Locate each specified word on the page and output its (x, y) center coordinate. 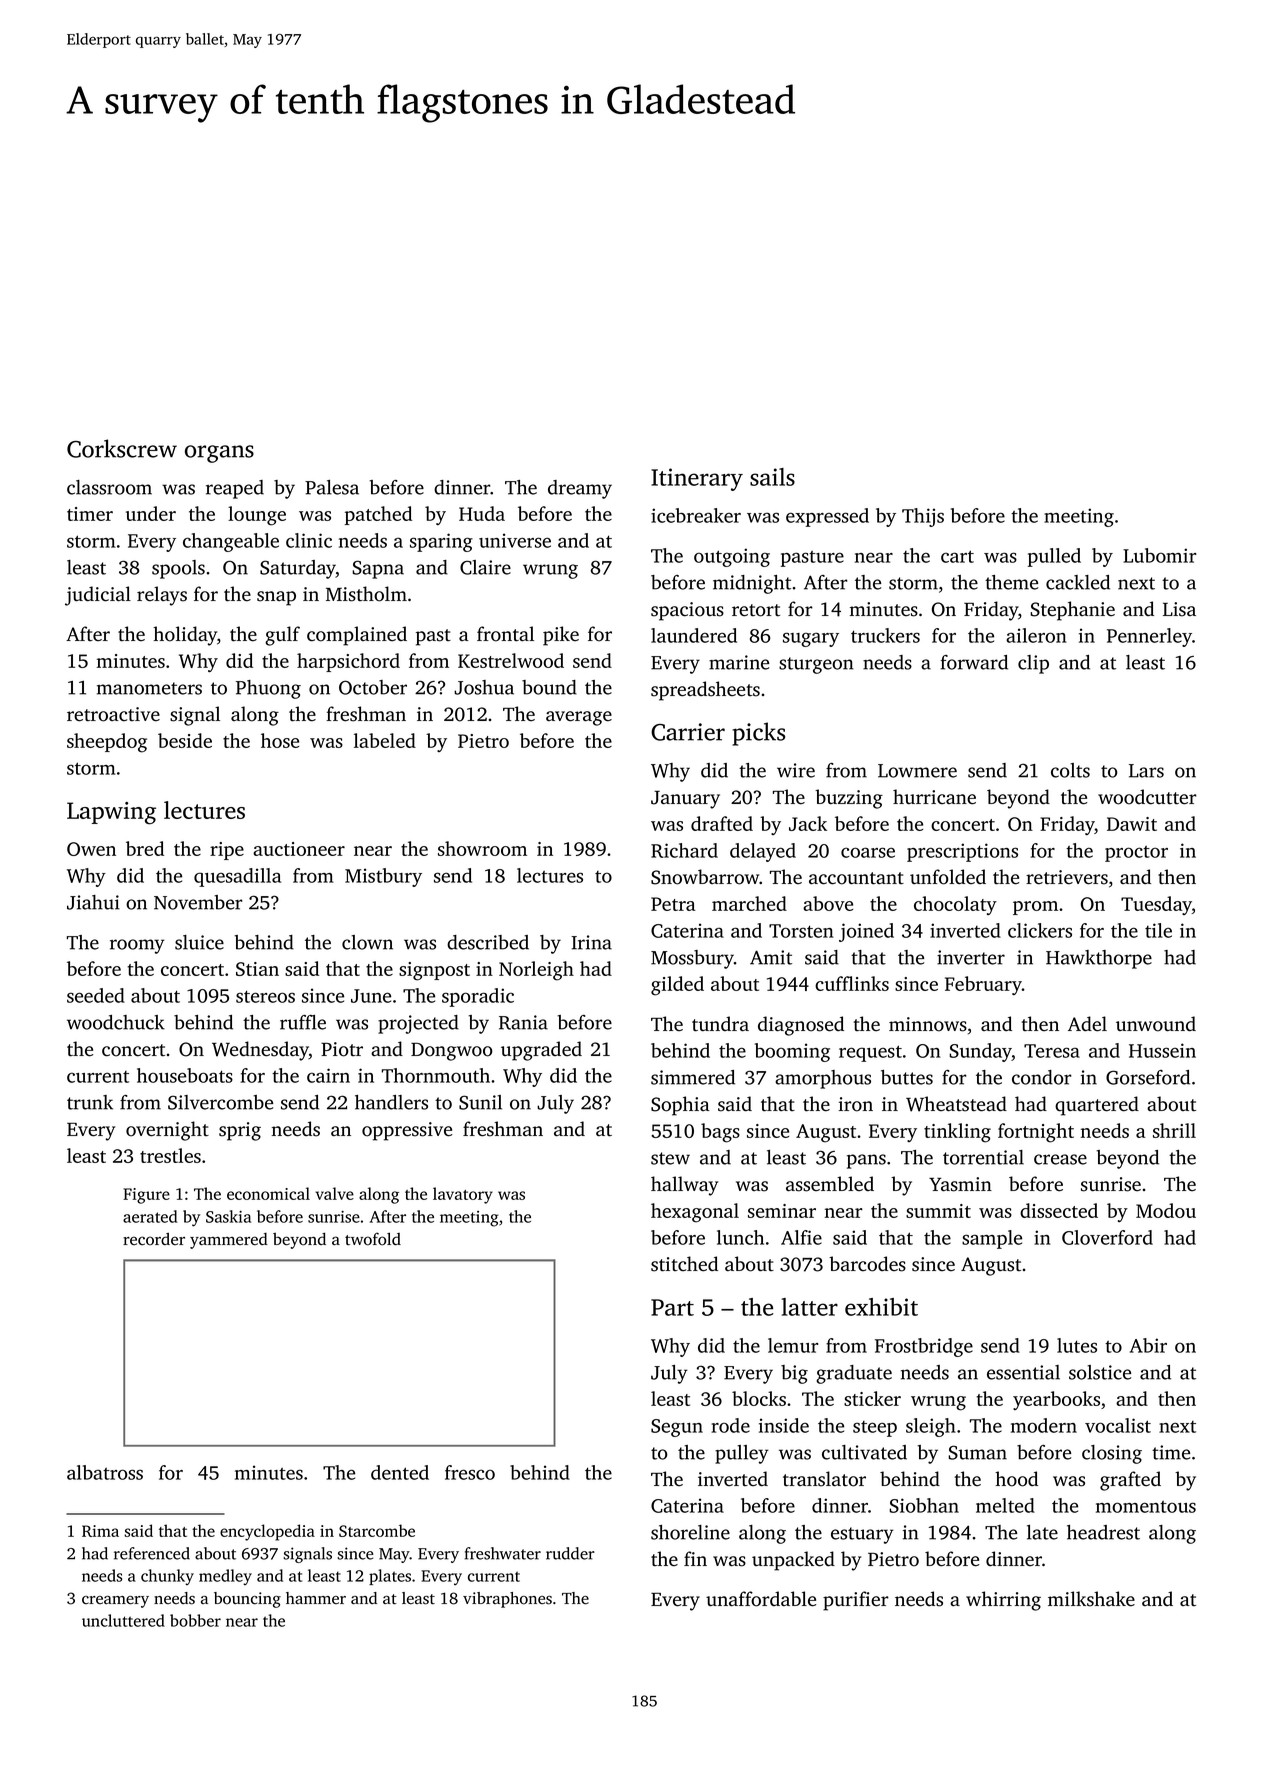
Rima (100, 1531)
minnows (928, 1024)
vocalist (1118, 1425)
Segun (677, 1428)
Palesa (332, 487)
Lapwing (111, 813)
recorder (154, 1239)
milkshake (1091, 1599)
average (579, 718)
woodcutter (1147, 797)
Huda (482, 513)
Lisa (1179, 609)
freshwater (503, 1553)
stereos (265, 996)
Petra (673, 904)
